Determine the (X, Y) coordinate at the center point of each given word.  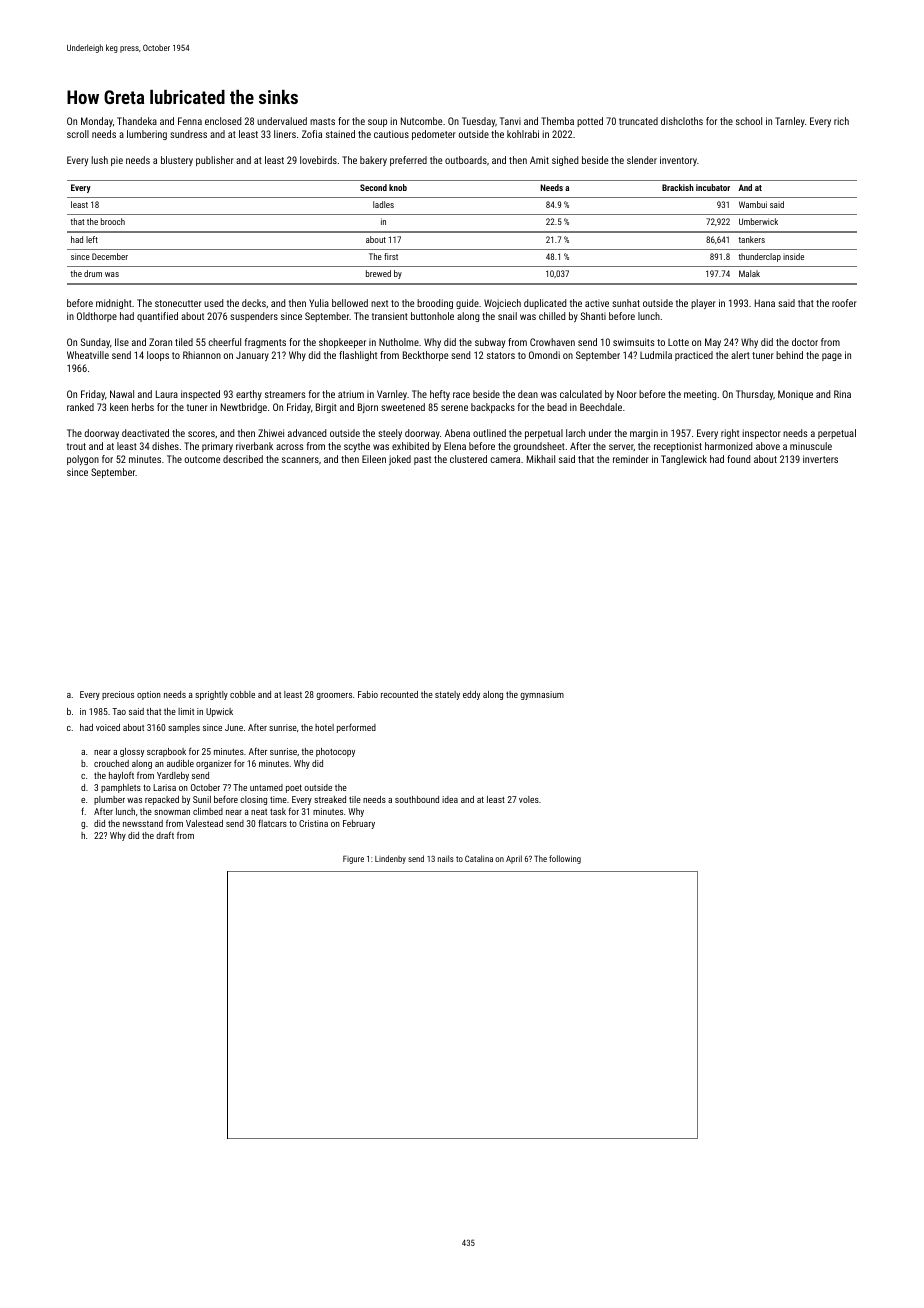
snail (507, 316)
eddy (471, 695)
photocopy (335, 752)
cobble (242, 694)
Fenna (190, 121)
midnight (114, 304)
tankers (751, 239)
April (514, 859)
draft (165, 835)
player (703, 304)
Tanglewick (684, 460)
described (243, 459)
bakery (373, 161)
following (565, 859)
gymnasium (542, 695)
